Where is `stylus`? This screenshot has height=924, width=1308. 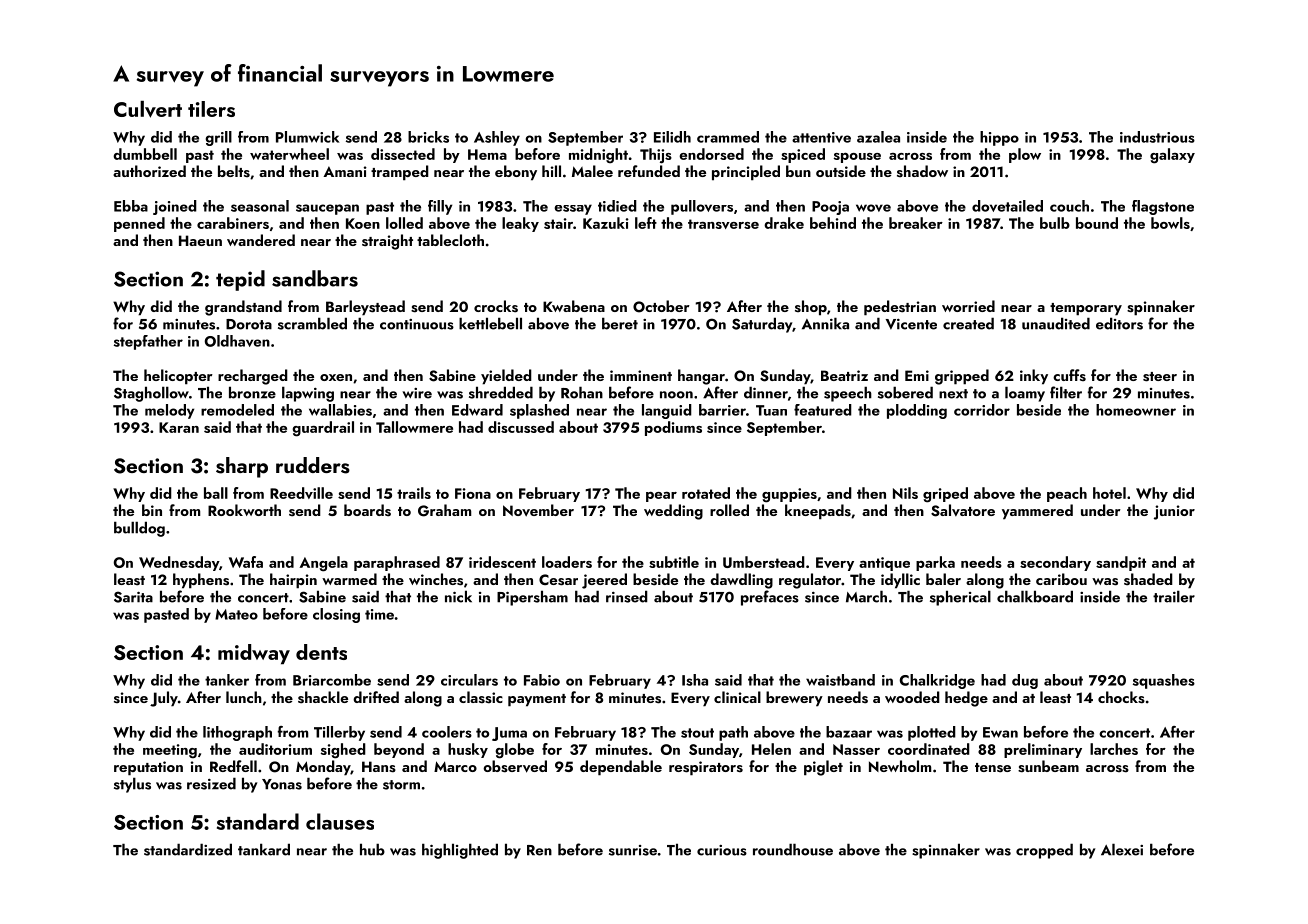 stylus is located at coordinates (132, 785).
